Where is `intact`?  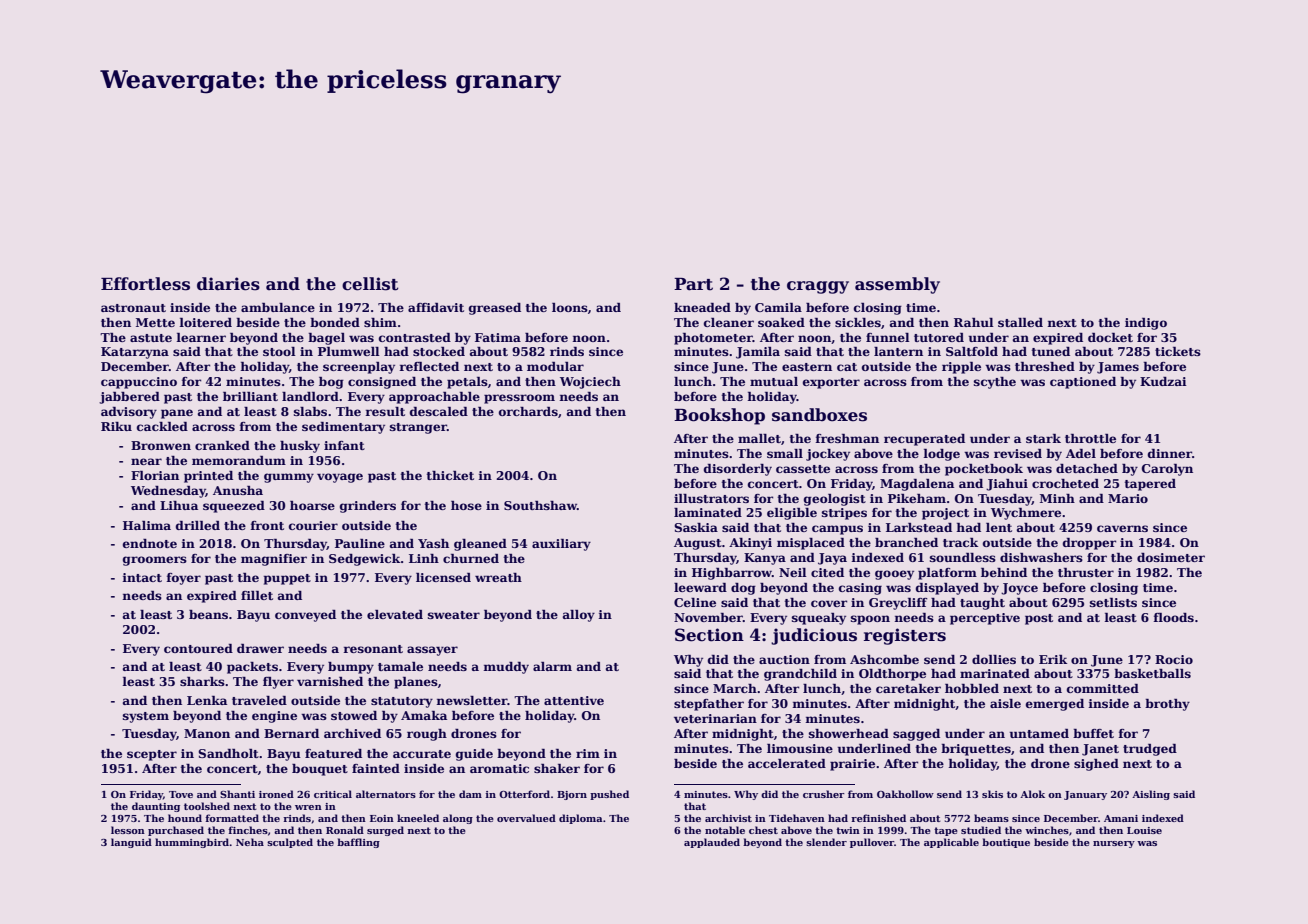 intact is located at coordinates (142, 577).
